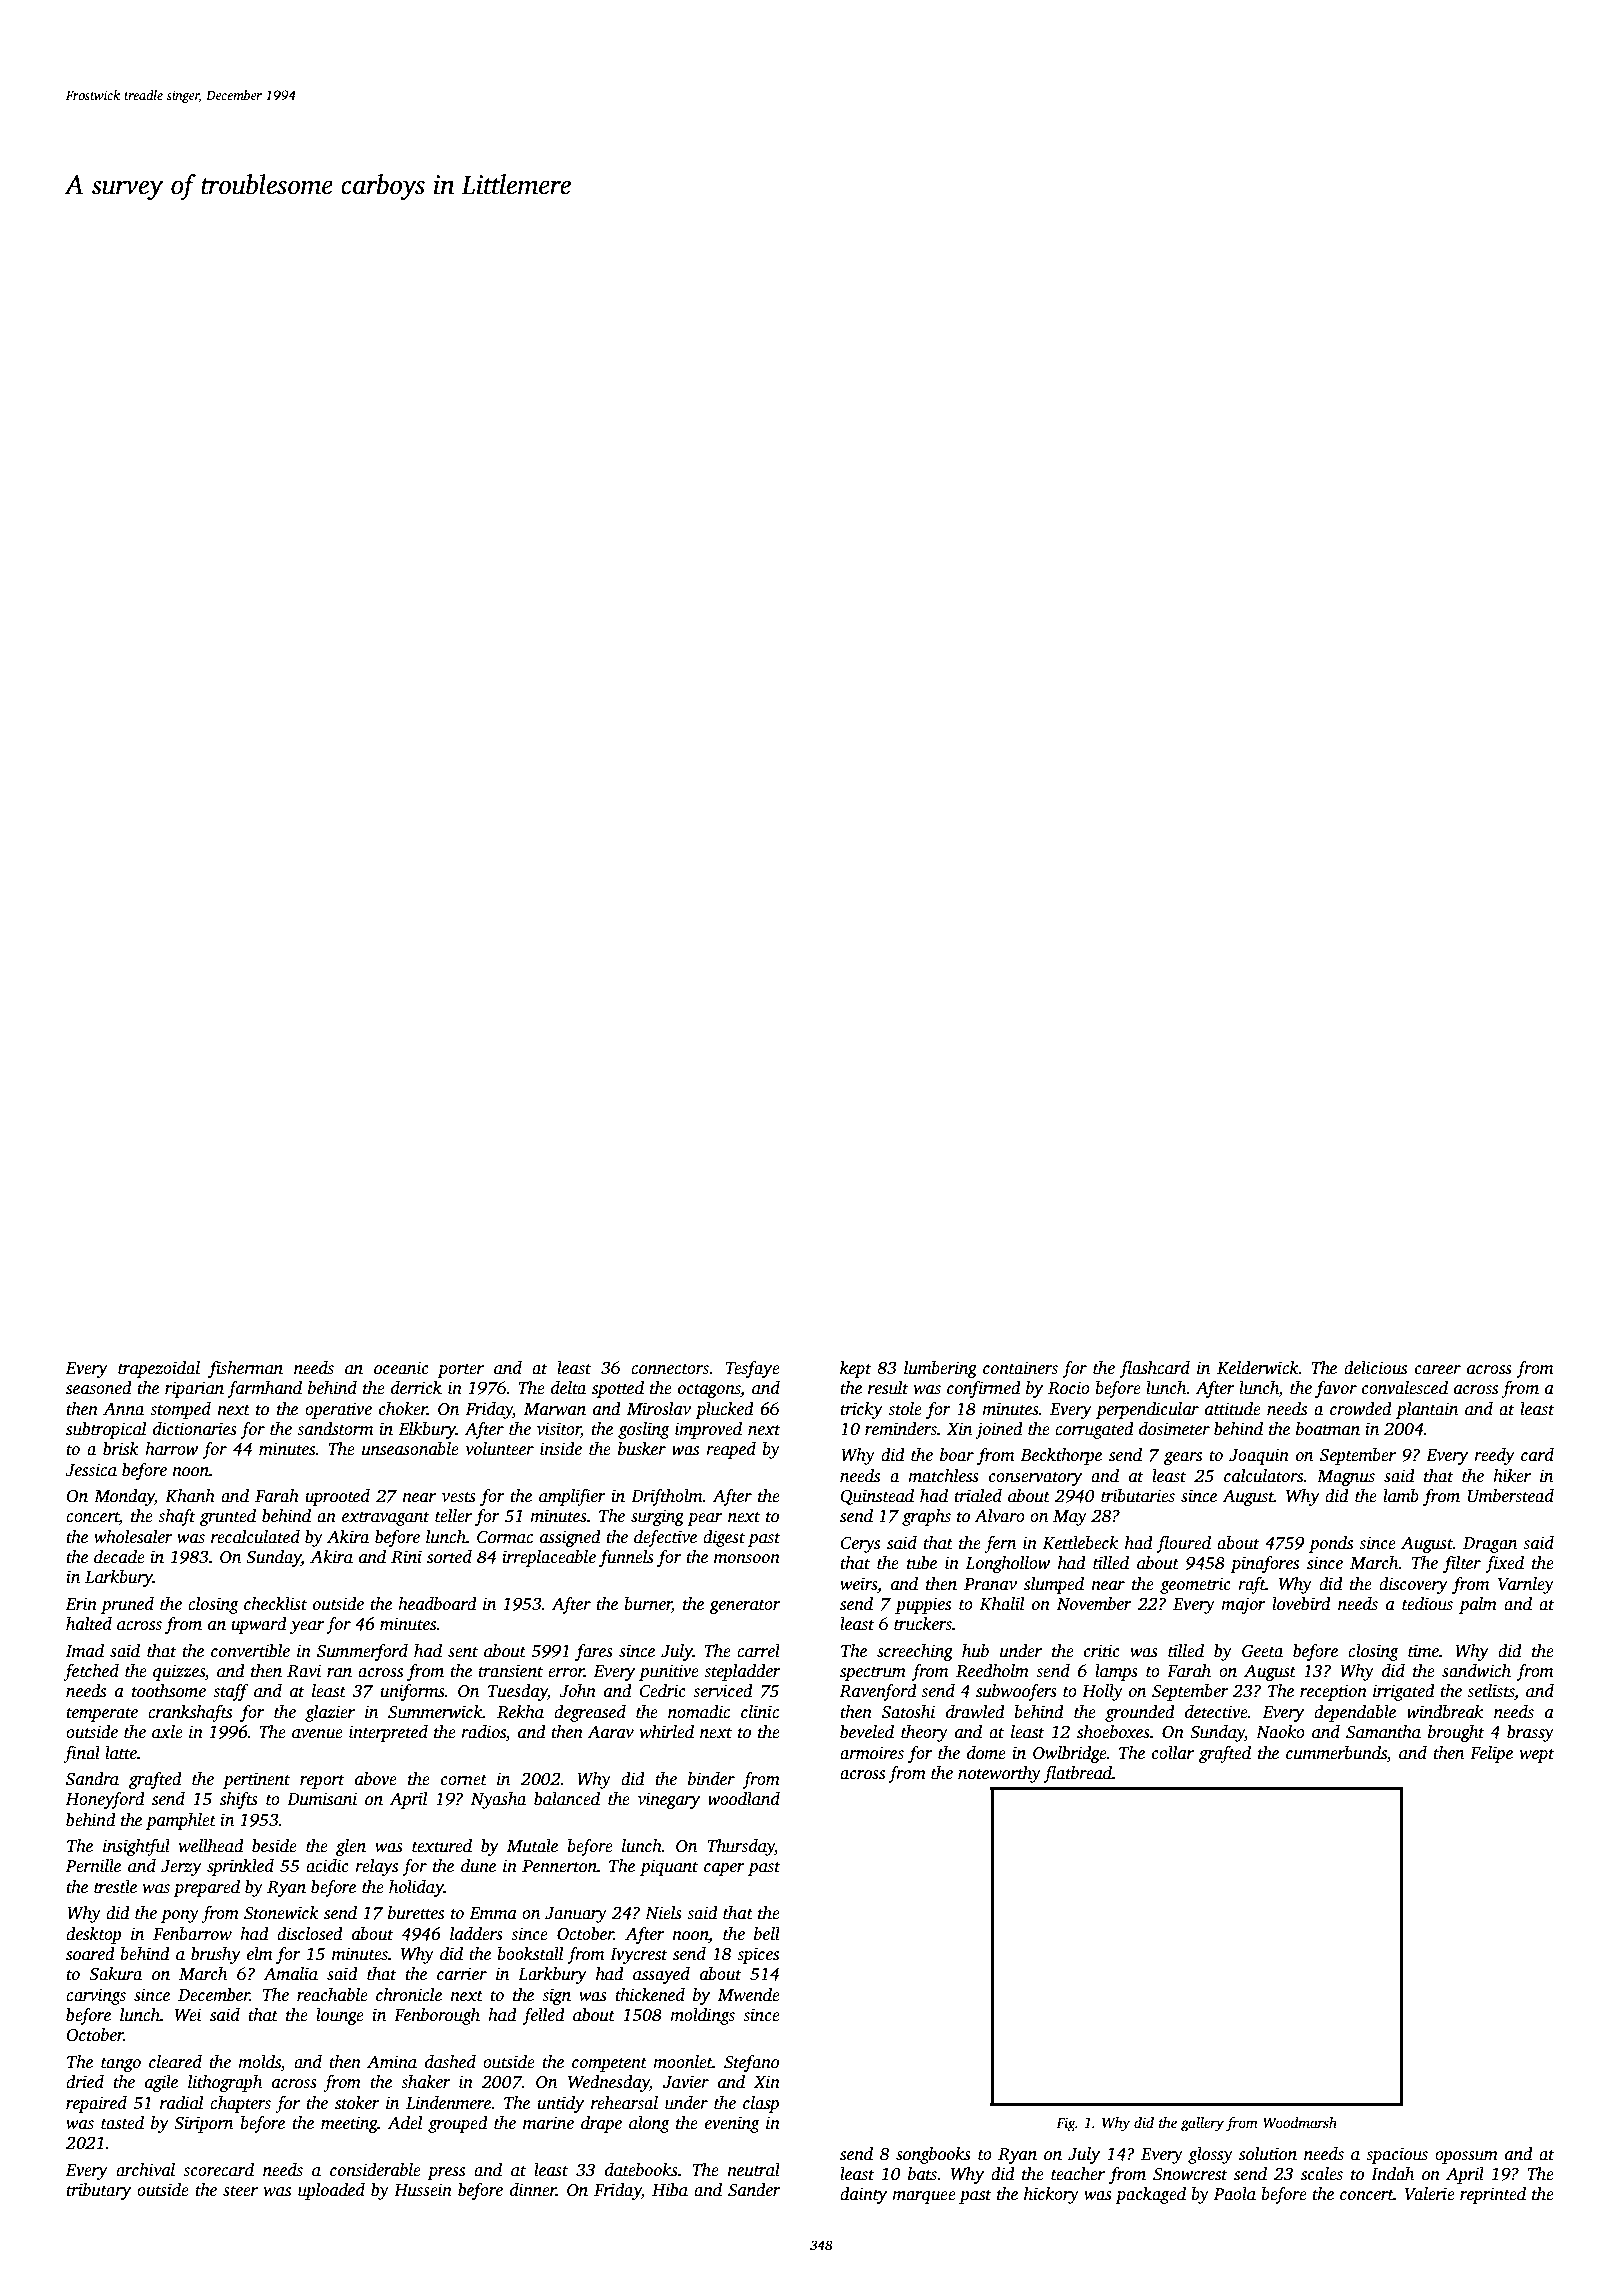  I want to click on screeching, so click(915, 1652).
